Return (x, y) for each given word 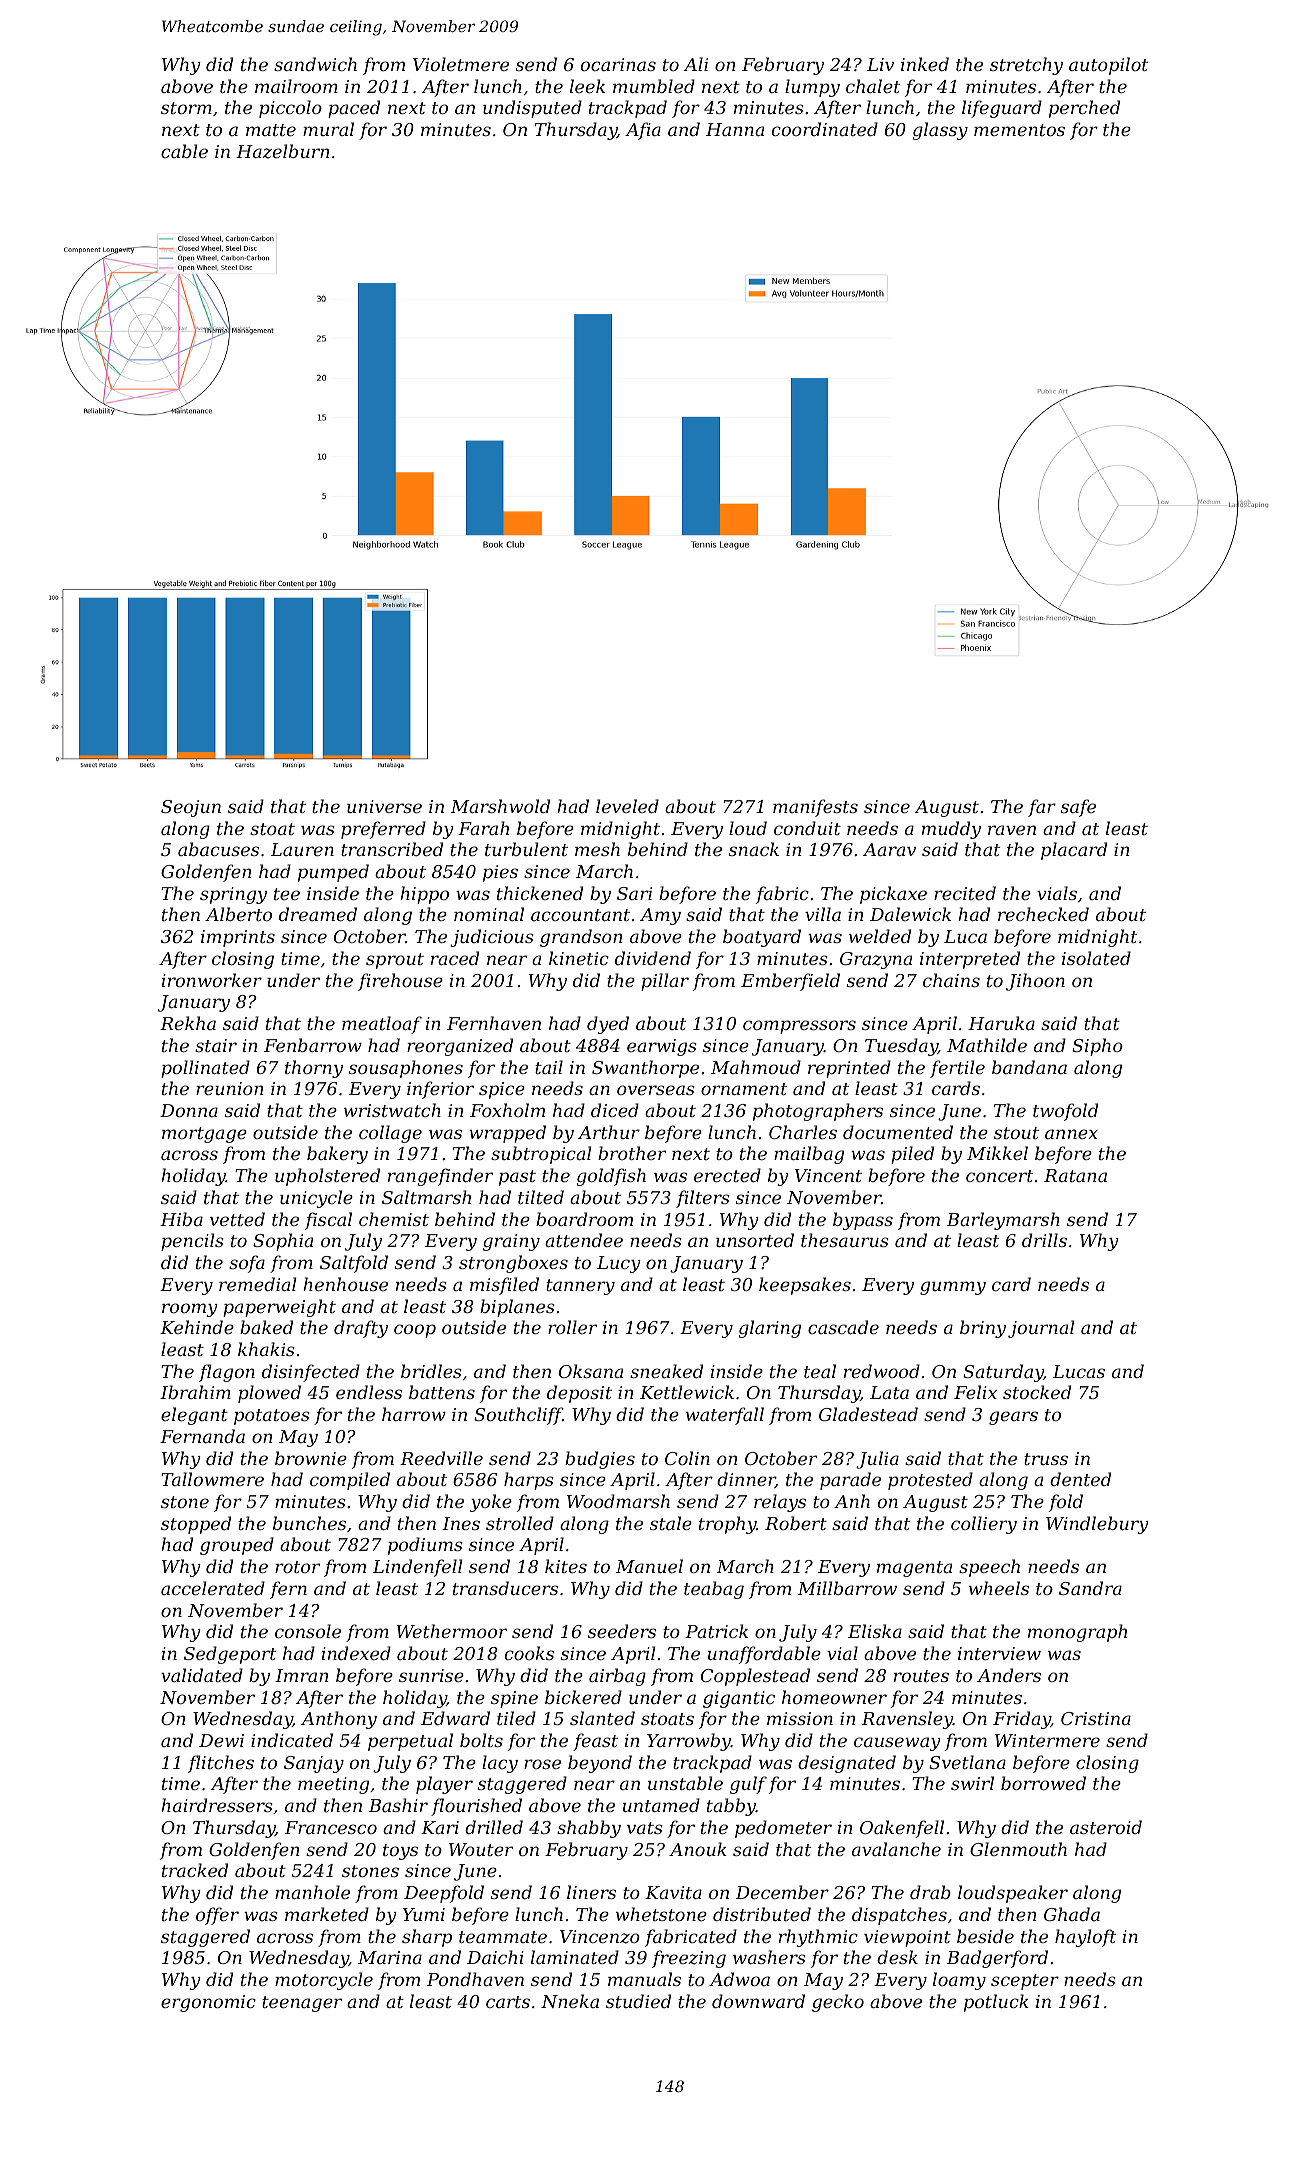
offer (217, 1916)
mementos (1019, 130)
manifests (815, 808)
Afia (643, 131)
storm (186, 108)
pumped (333, 873)
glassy (940, 131)
